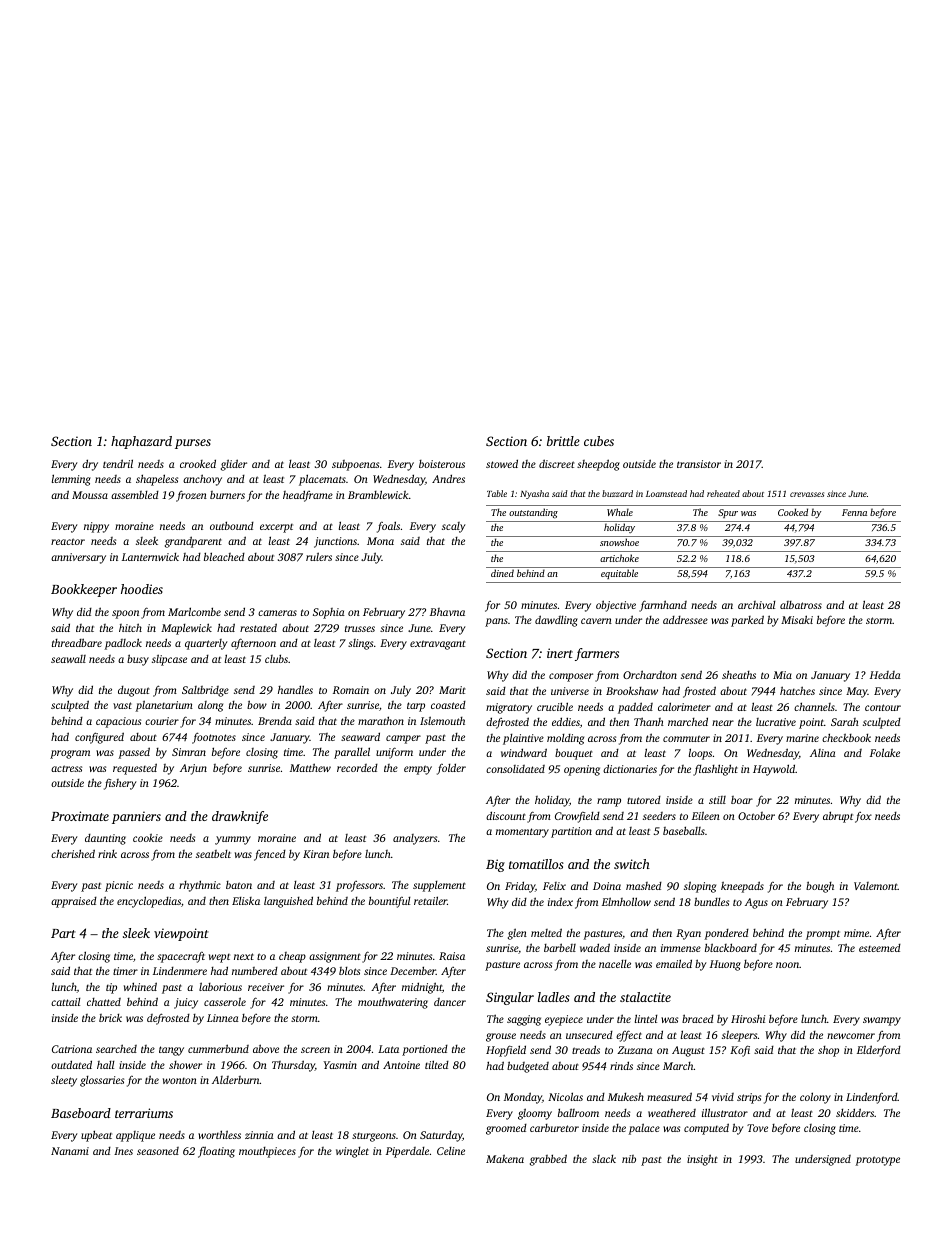  Describe the element at coordinates (522, 833) in the screenshot. I see `momentary` at that location.
